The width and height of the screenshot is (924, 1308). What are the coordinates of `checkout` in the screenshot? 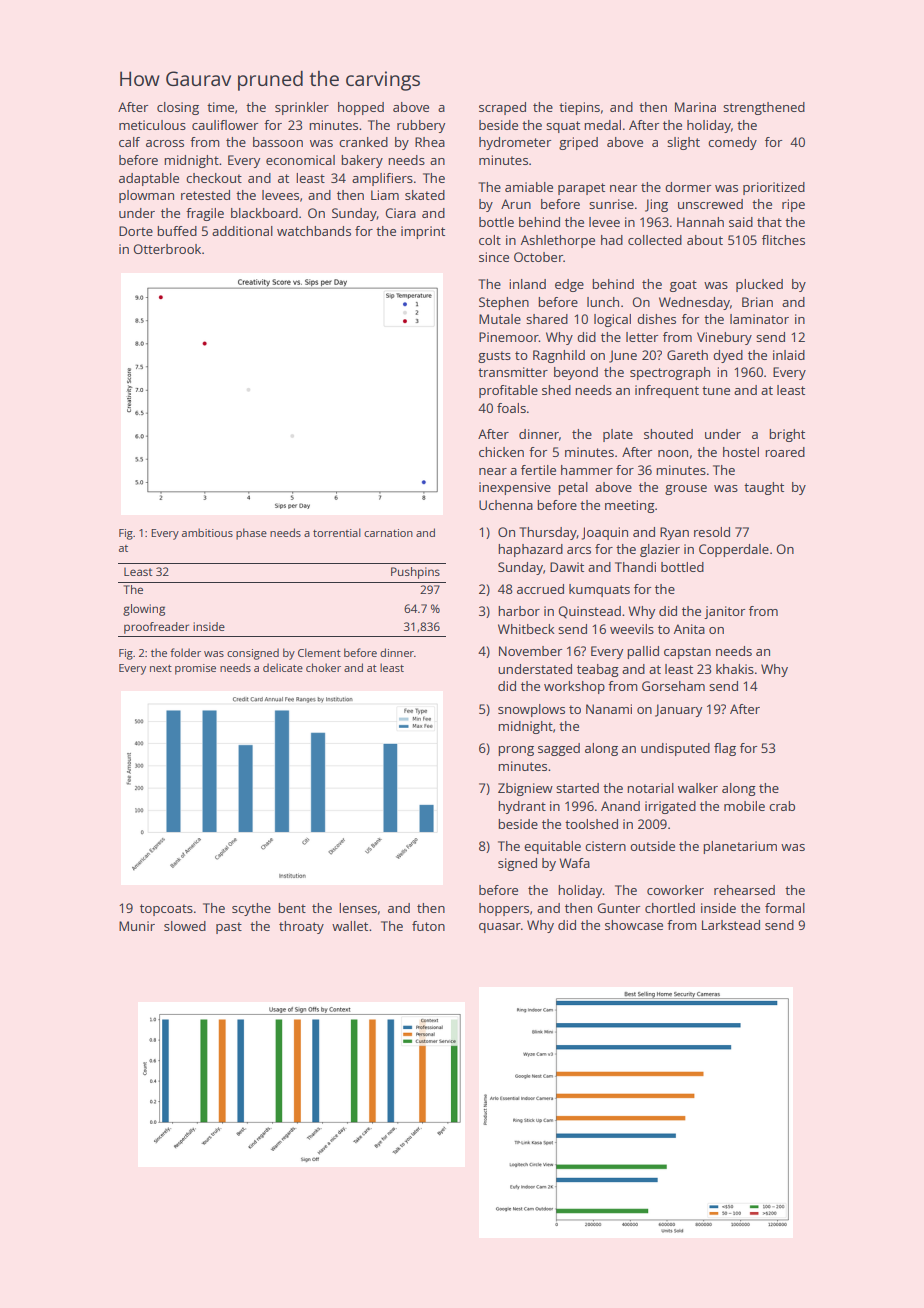 It's located at (214, 178).
